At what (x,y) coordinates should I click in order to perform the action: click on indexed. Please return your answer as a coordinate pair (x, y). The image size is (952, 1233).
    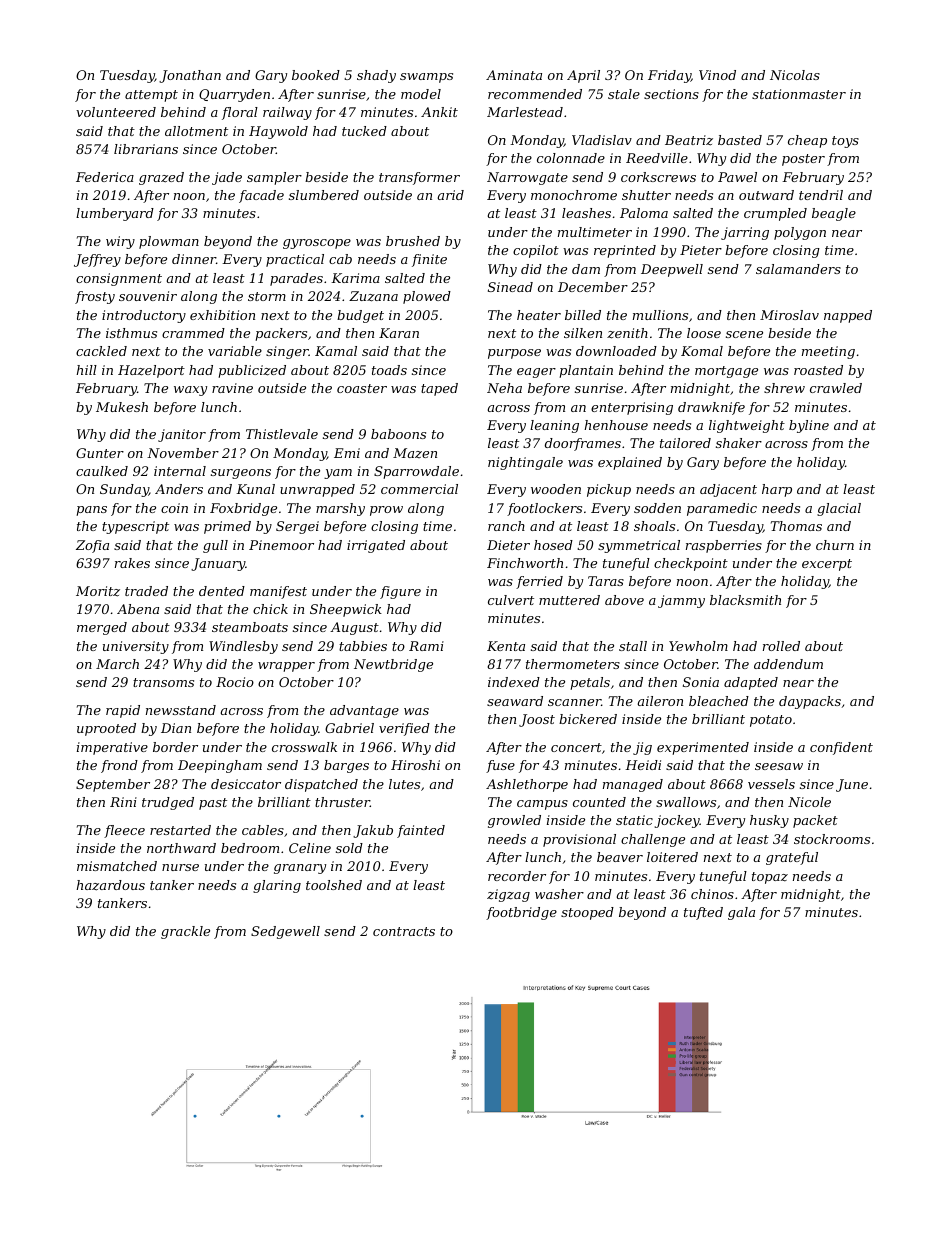
    Looking at the image, I should click on (514, 682).
